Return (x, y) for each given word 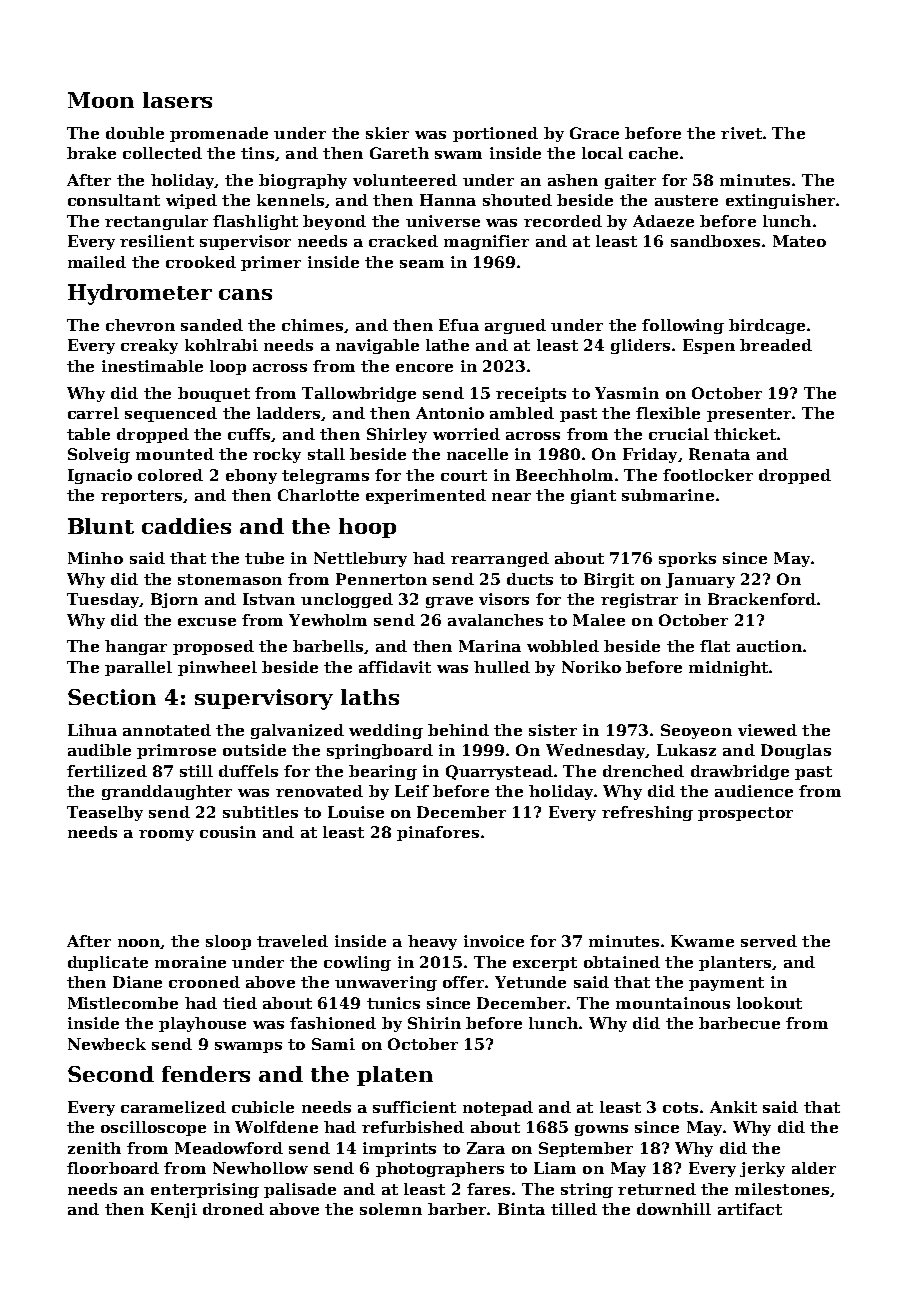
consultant (114, 200)
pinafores (438, 833)
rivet (741, 133)
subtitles (260, 812)
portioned (495, 134)
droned (233, 1209)
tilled (574, 1209)
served (769, 941)
